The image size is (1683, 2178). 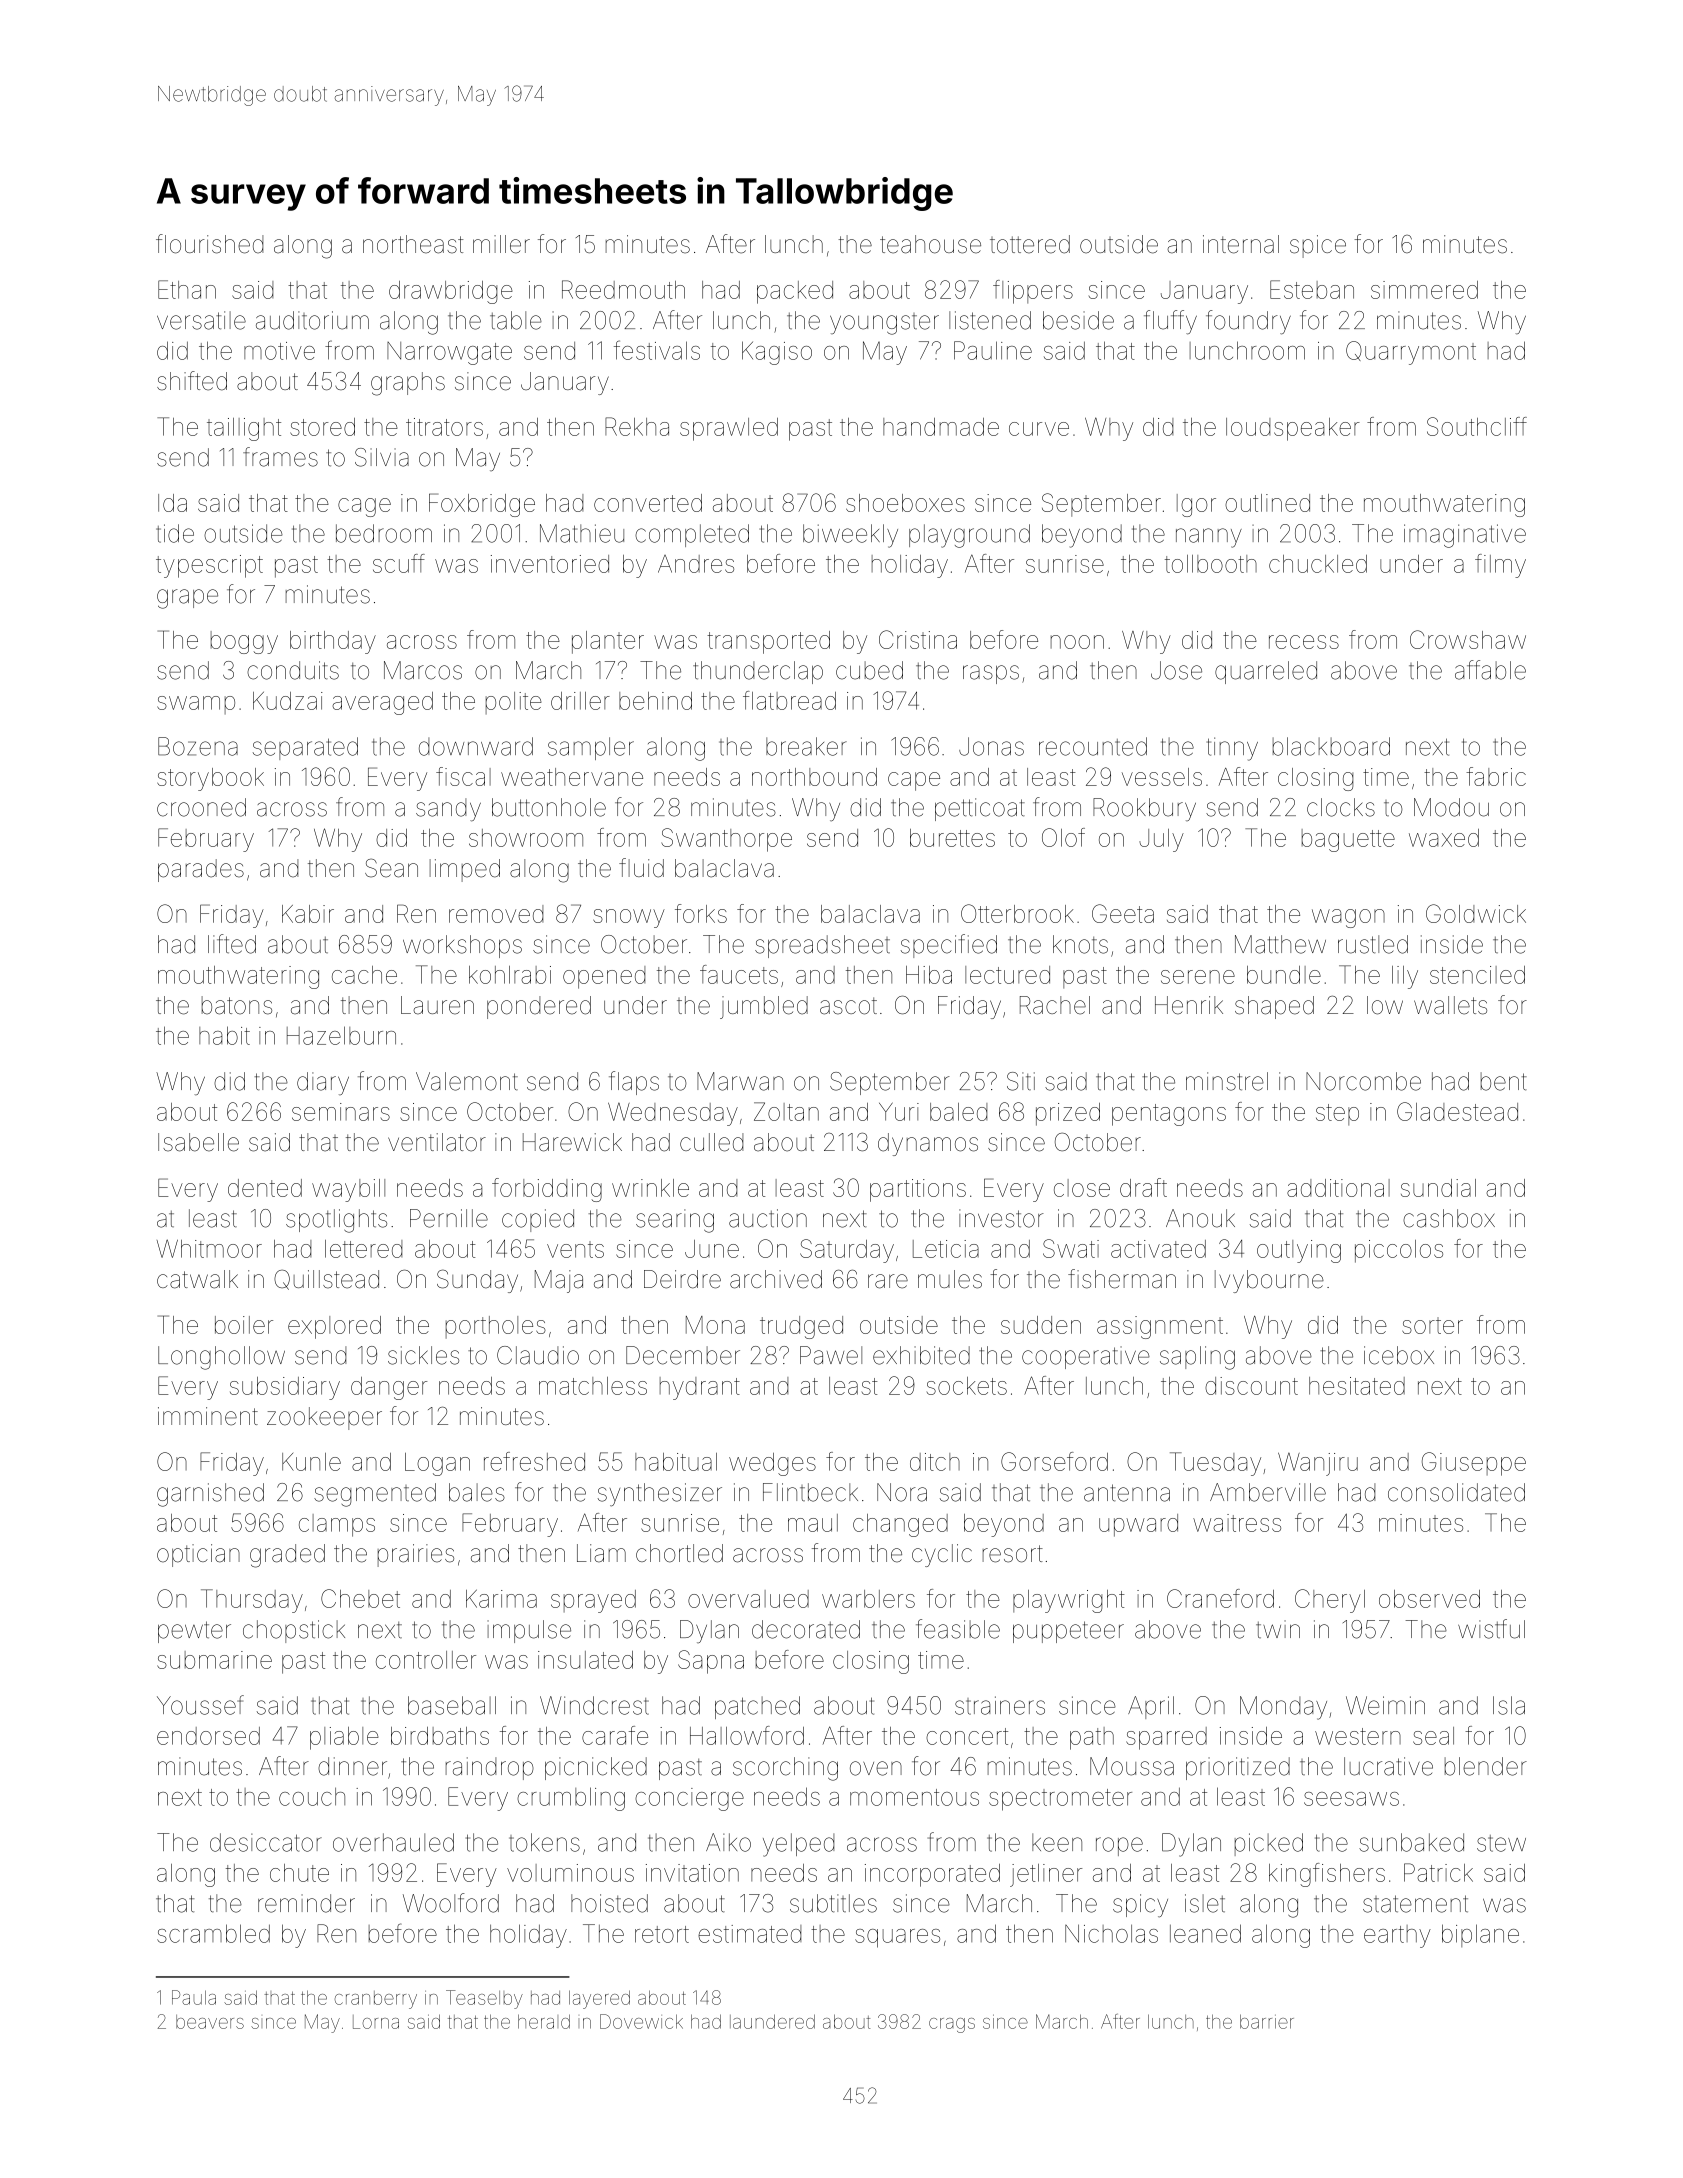 What do you see at coordinates (641, 2021) in the screenshot?
I see `Dovewick` at bounding box center [641, 2021].
